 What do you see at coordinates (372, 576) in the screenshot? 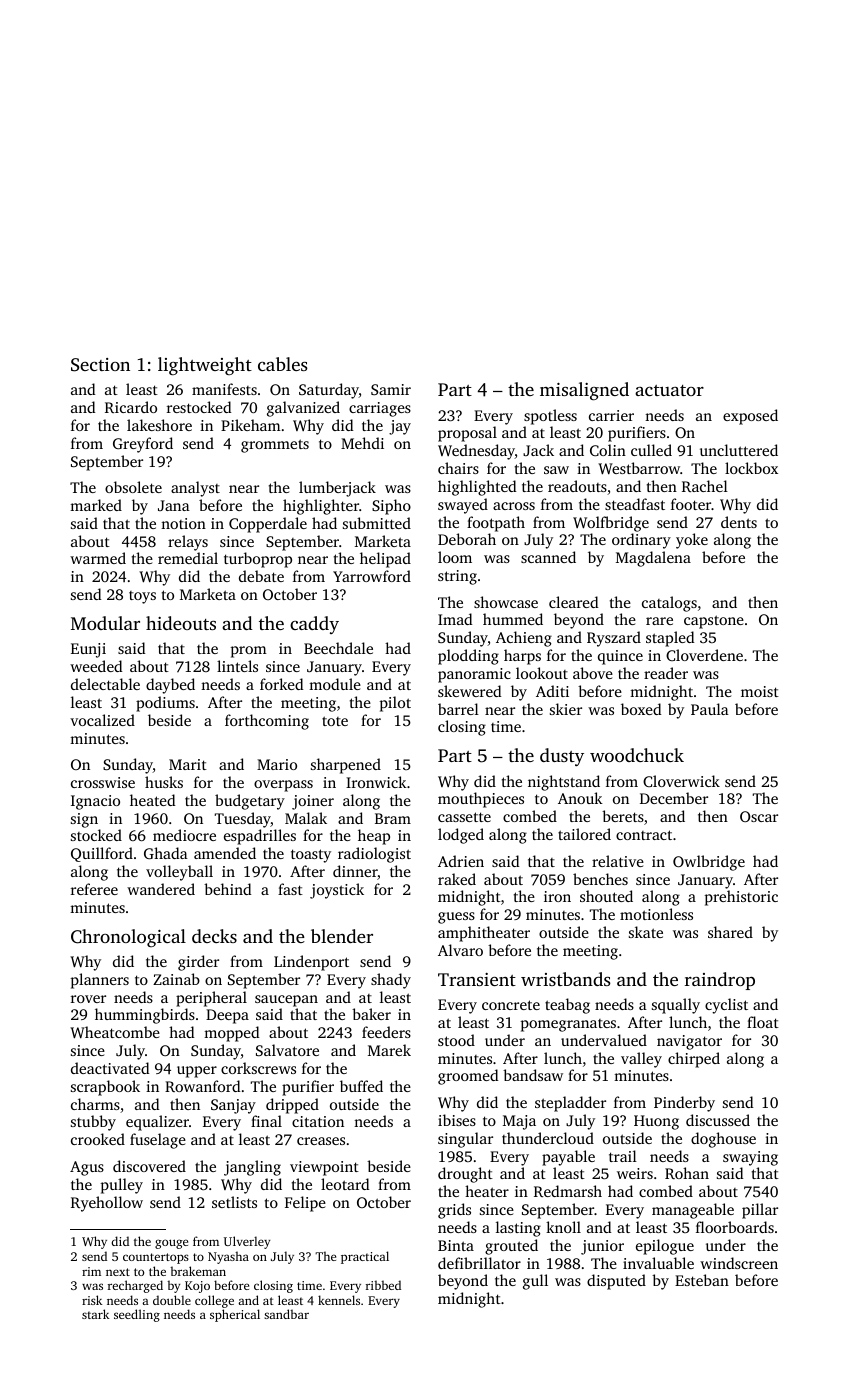
I see `Yarrowford` at bounding box center [372, 576].
